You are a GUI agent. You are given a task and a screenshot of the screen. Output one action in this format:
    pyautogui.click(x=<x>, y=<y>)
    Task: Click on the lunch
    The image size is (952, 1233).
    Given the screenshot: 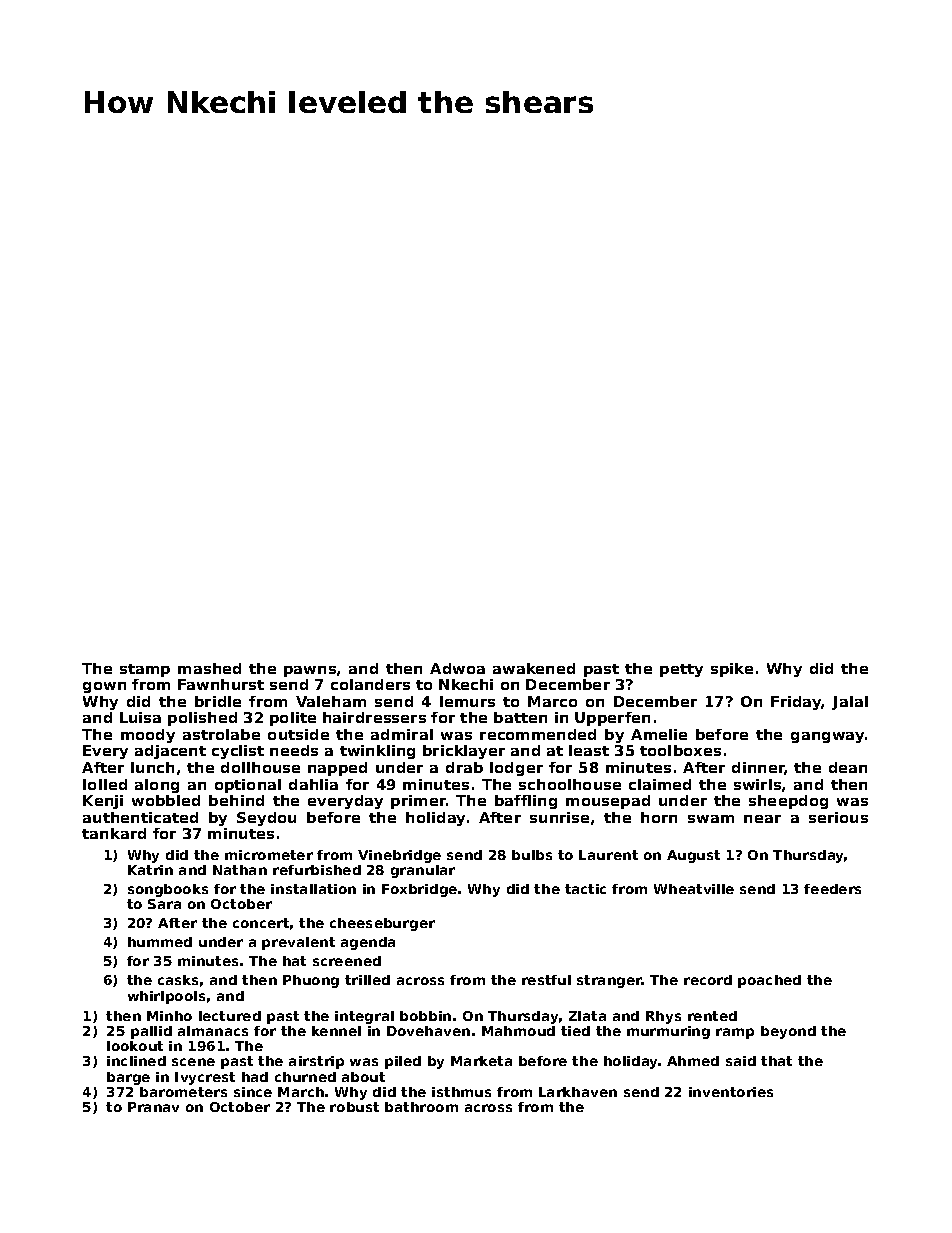 What is the action you would take?
    pyautogui.click(x=152, y=767)
